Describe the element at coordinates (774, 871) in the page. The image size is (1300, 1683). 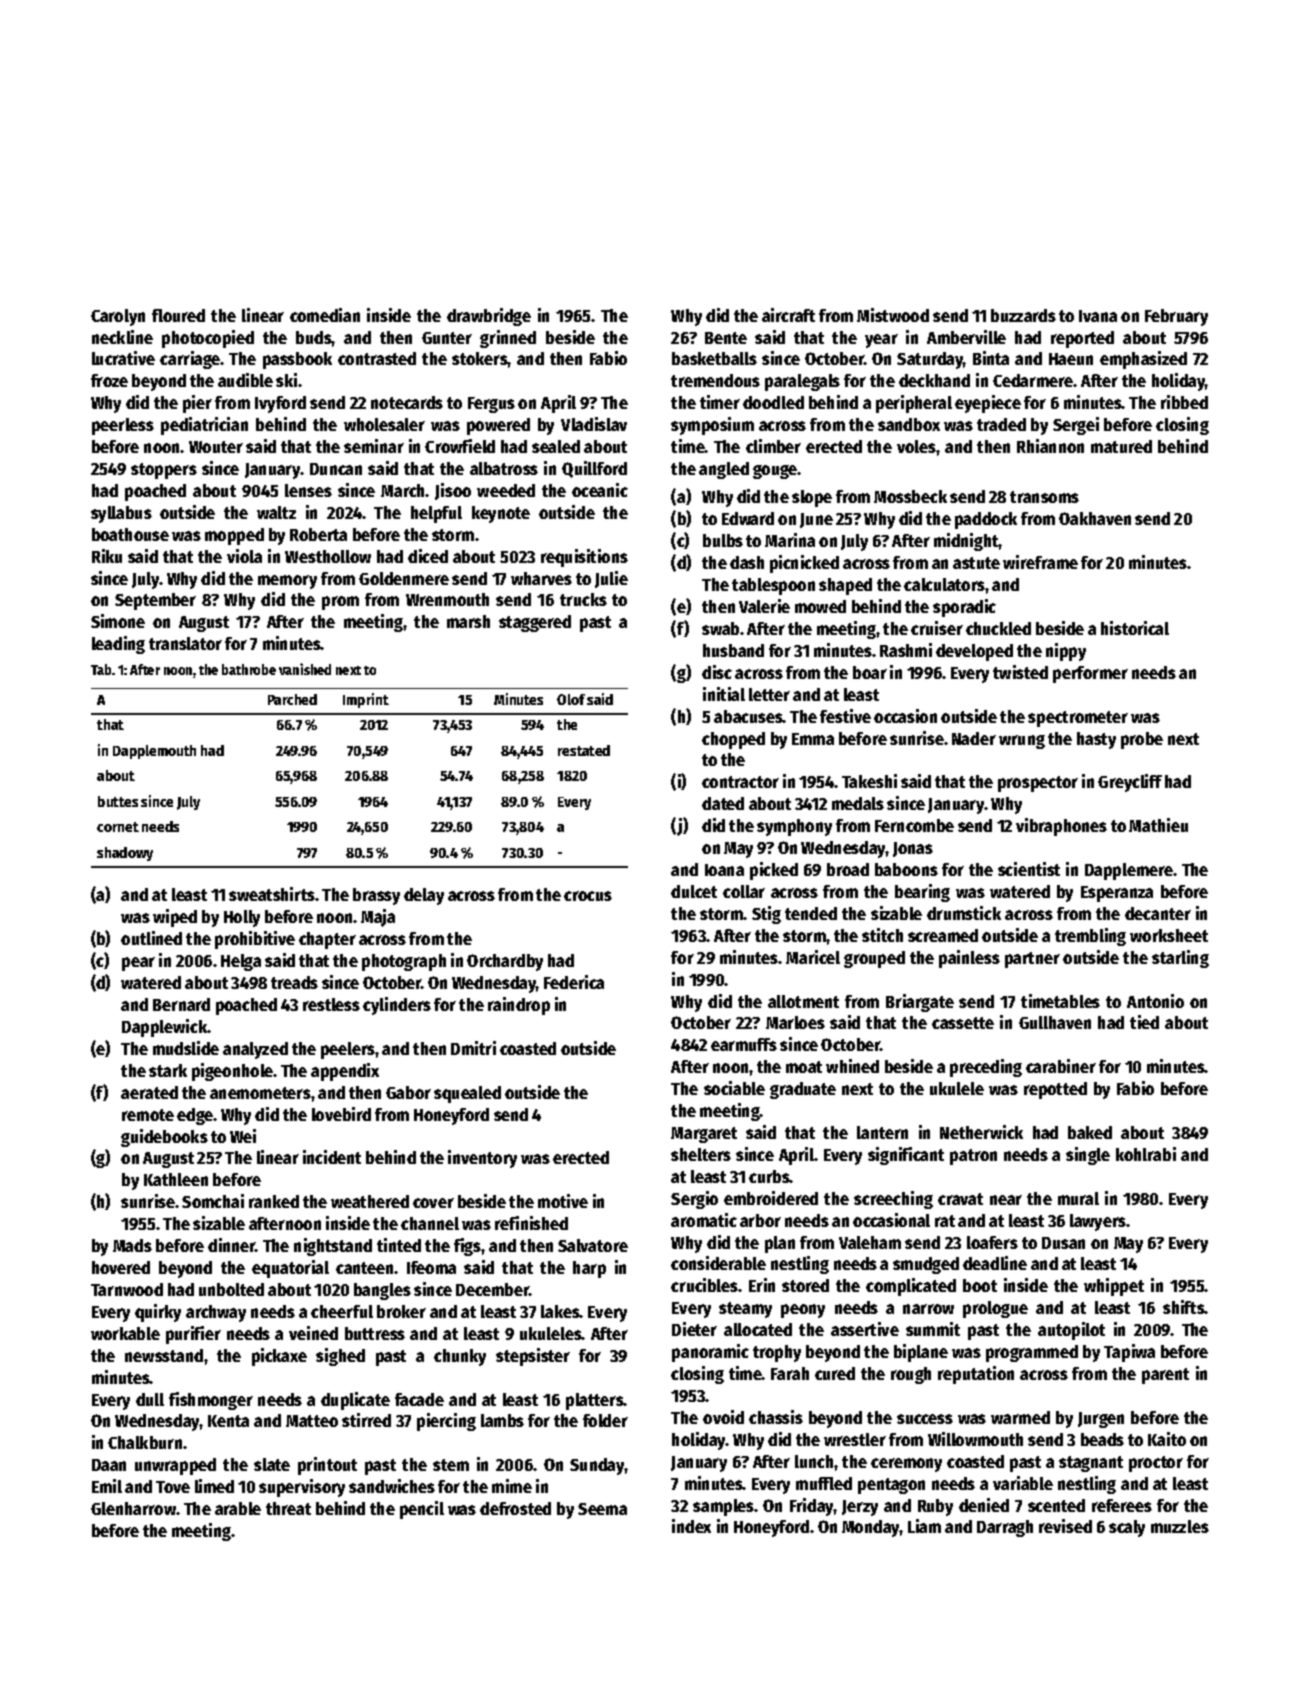
I see `picked` at that location.
